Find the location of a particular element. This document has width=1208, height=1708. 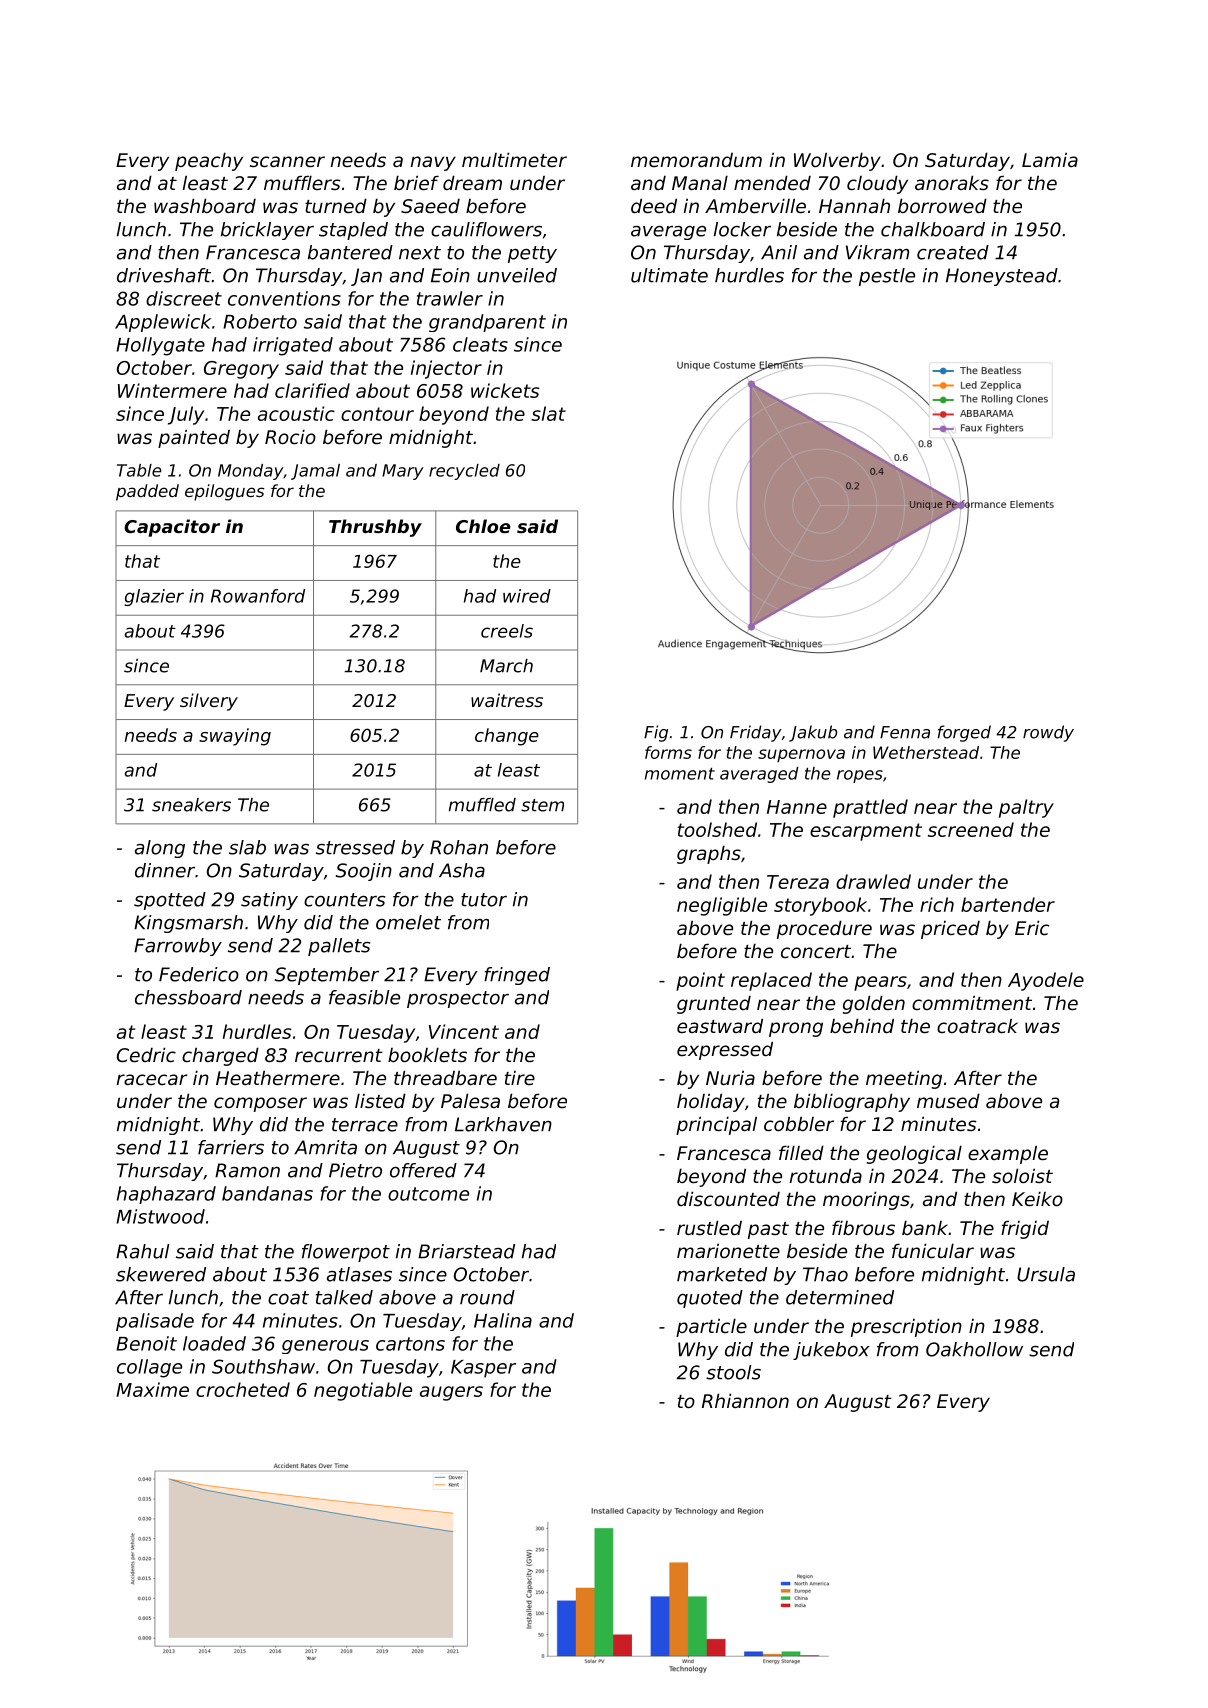

wickets is located at coordinates (505, 390).
